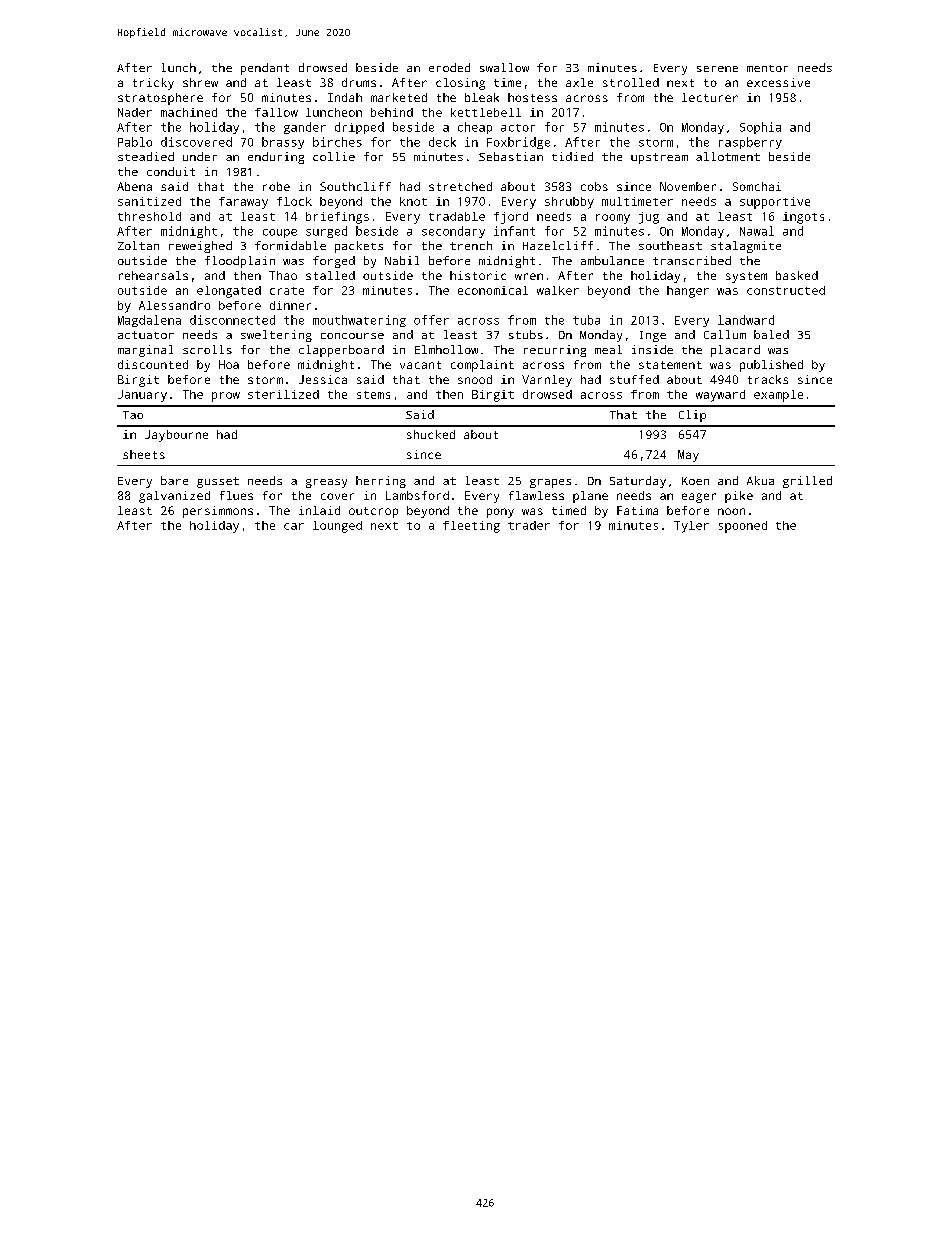 The image size is (952, 1233). Describe the element at coordinates (337, 218) in the screenshot. I see `briefings` at that location.
